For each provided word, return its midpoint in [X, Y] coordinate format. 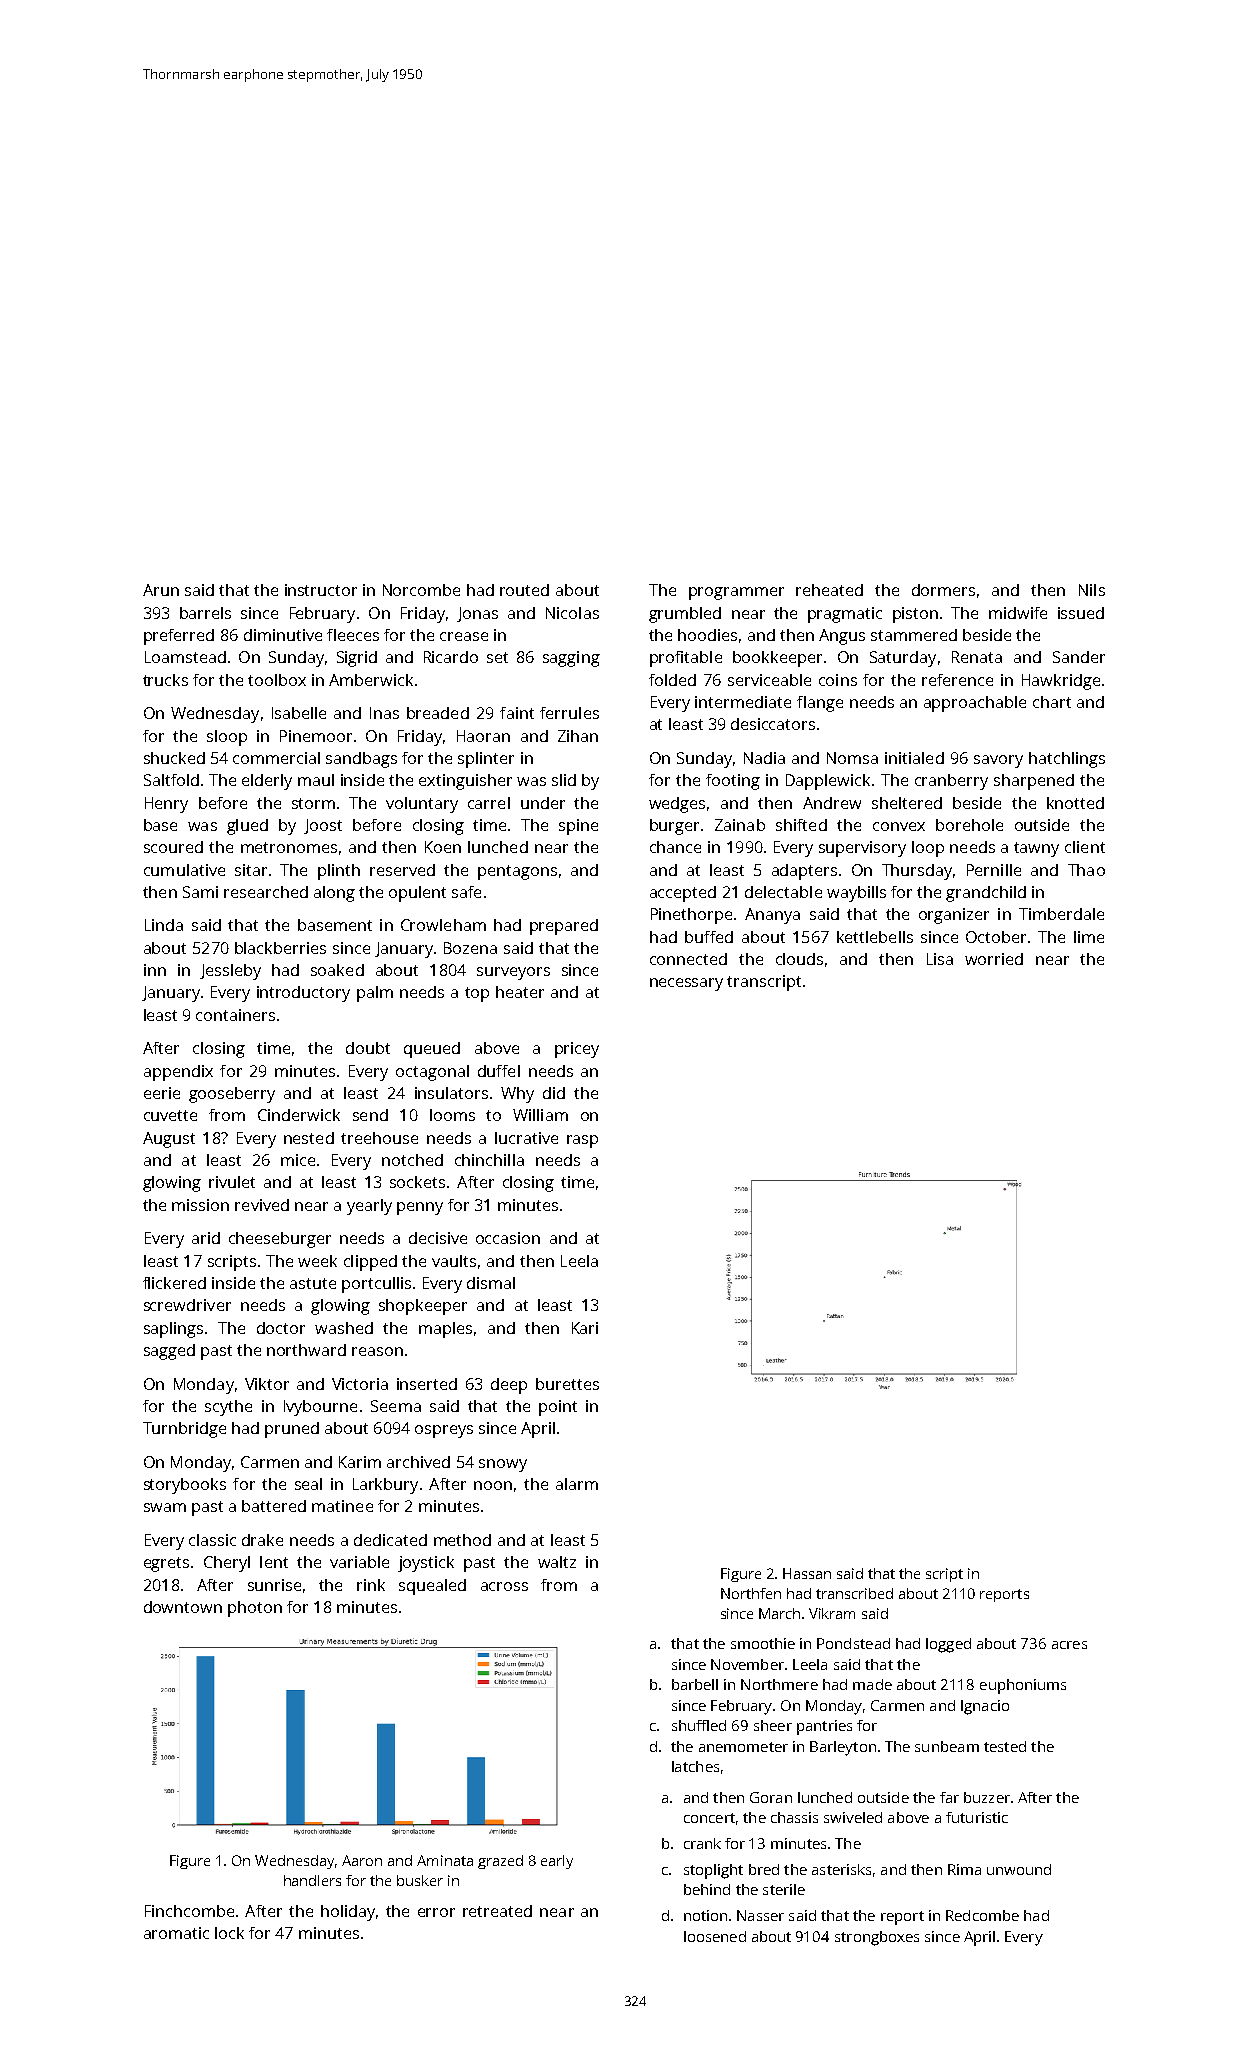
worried [994, 959]
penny [420, 1208]
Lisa [940, 959]
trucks [165, 680]
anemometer [743, 1747]
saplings [173, 1330]
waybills [856, 894]
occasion [508, 1238]
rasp [582, 1141]
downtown [183, 1607]
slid [564, 780]
